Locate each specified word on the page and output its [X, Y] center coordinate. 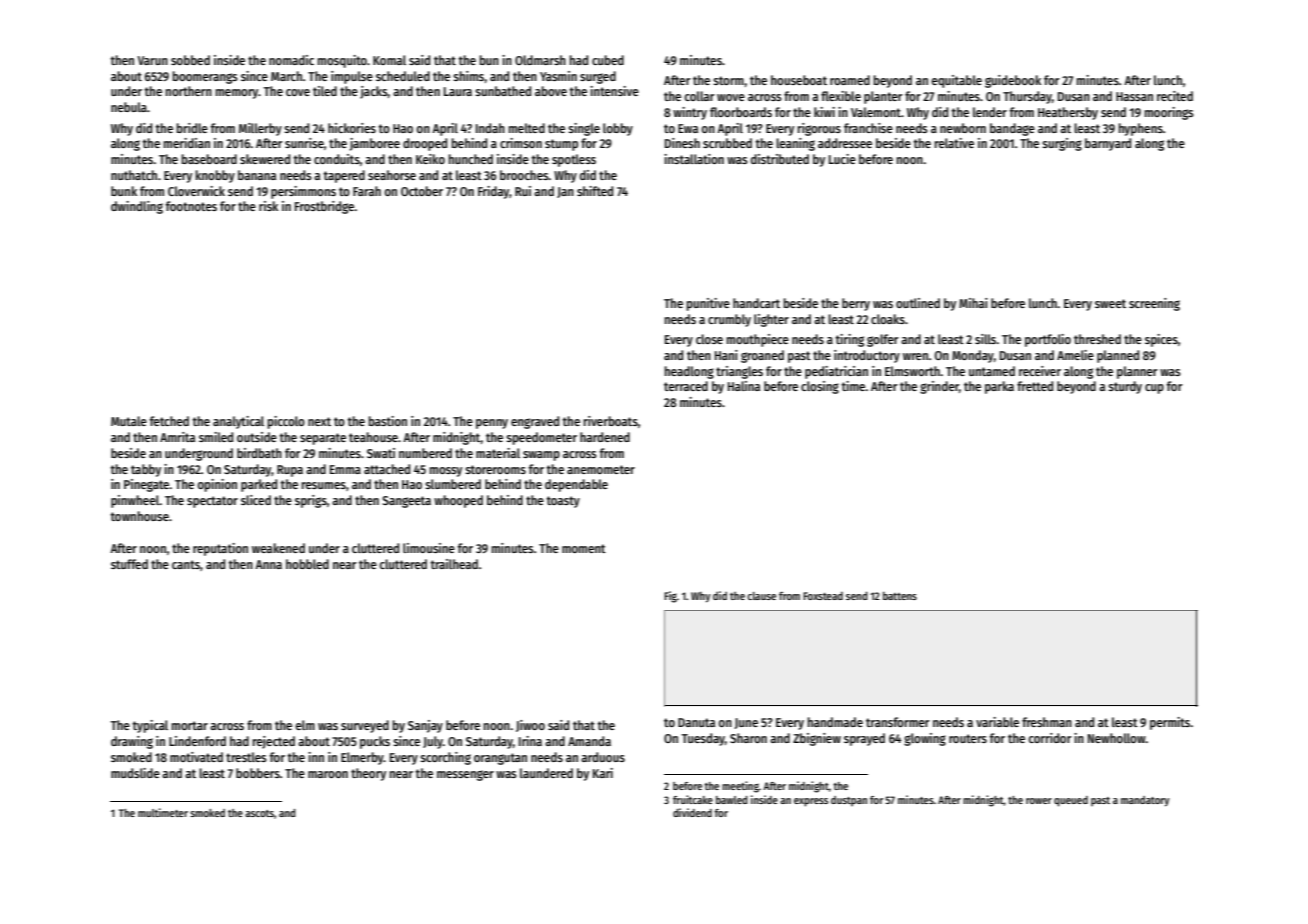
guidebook [1013, 81]
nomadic [291, 60]
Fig [670, 597]
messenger [465, 775]
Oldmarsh [540, 60]
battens [900, 596]
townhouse [139, 516]
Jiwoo [530, 726]
